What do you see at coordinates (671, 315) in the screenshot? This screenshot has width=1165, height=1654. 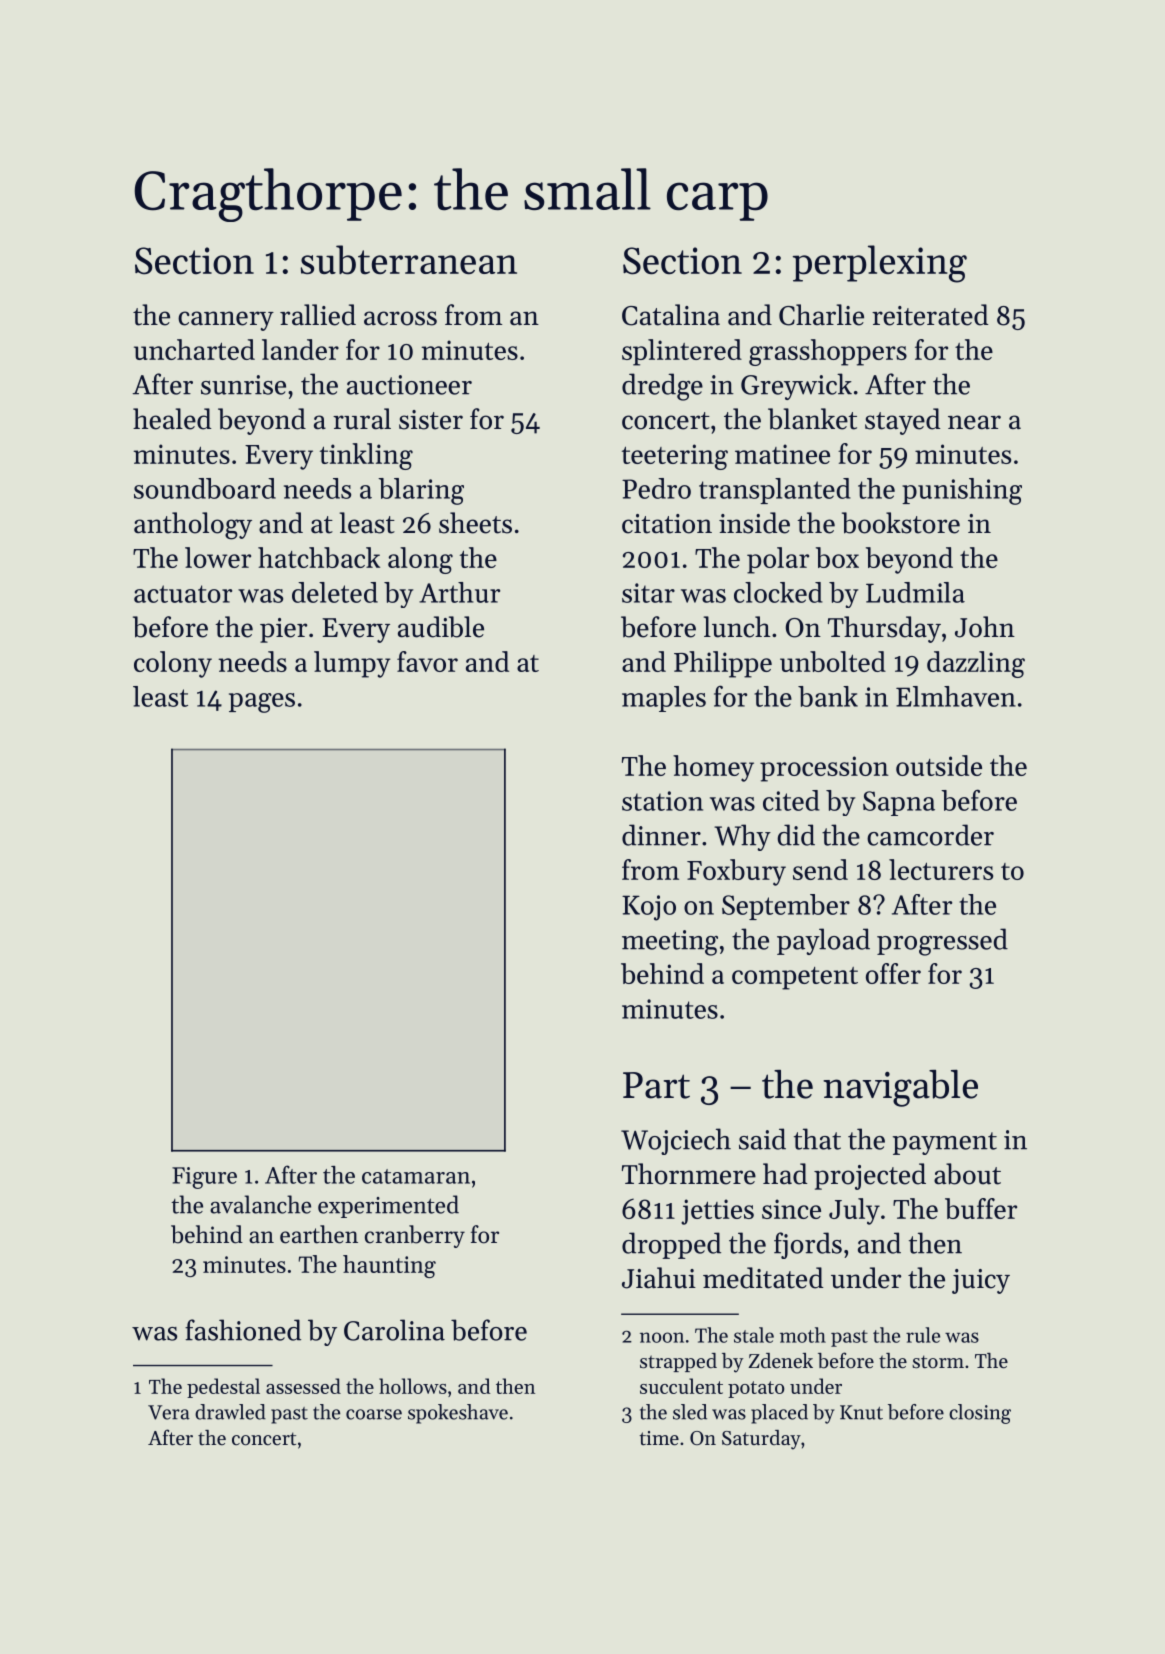 I see `Catalina` at bounding box center [671, 315].
